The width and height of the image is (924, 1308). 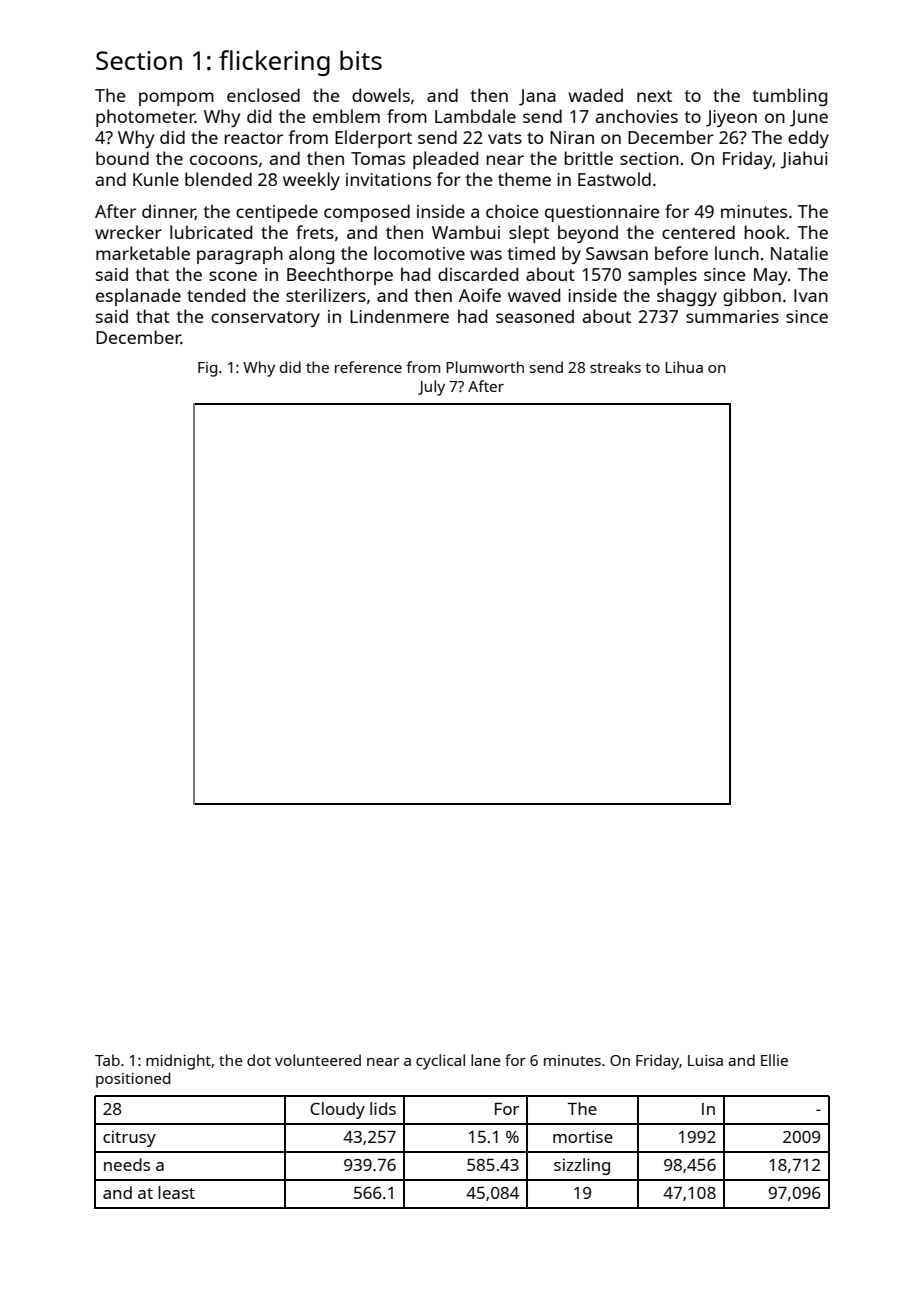 I want to click on next, so click(x=654, y=96).
